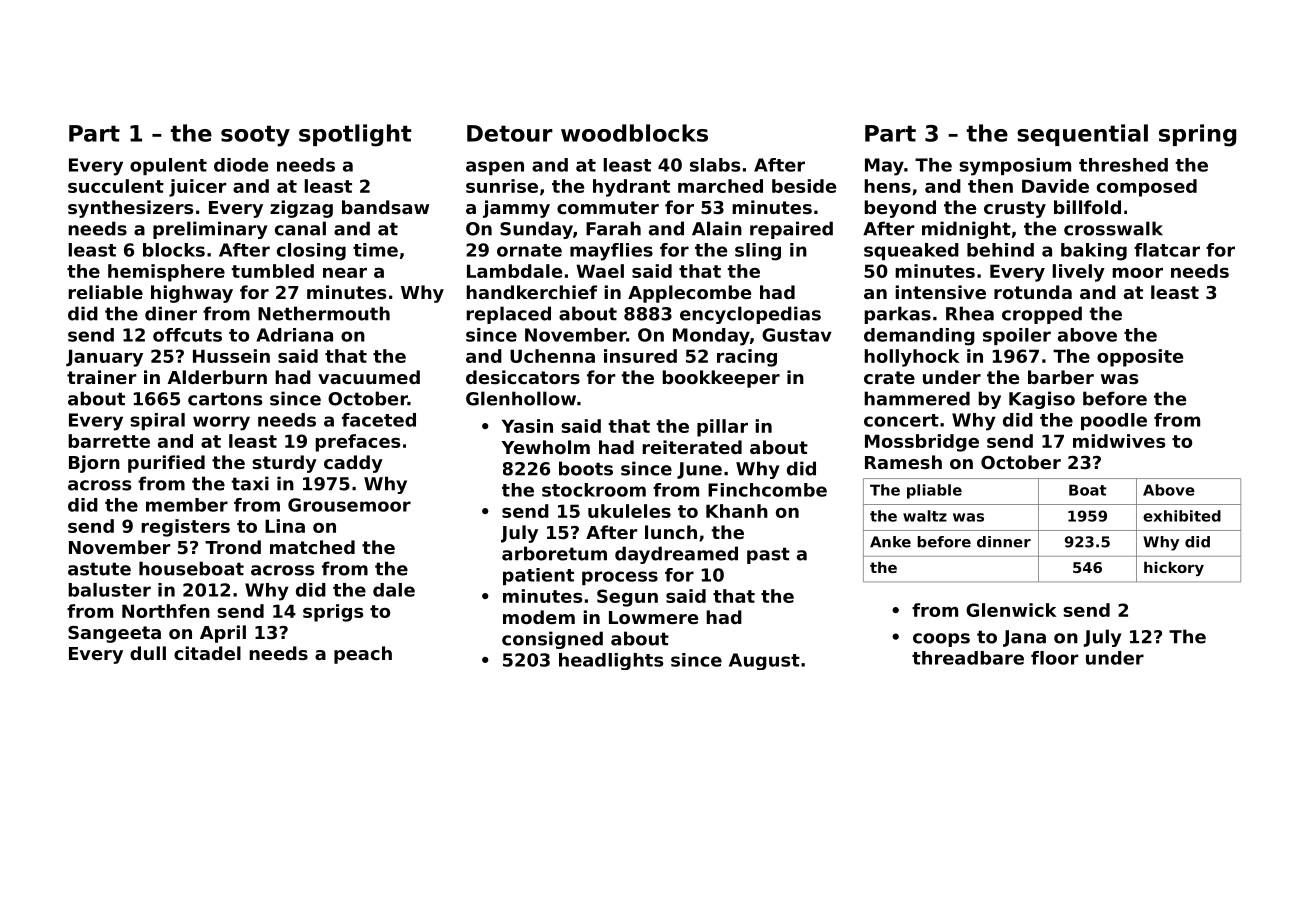 This screenshot has height=924, width=1308. I want to click on Ramesh, so click(903, 462).
